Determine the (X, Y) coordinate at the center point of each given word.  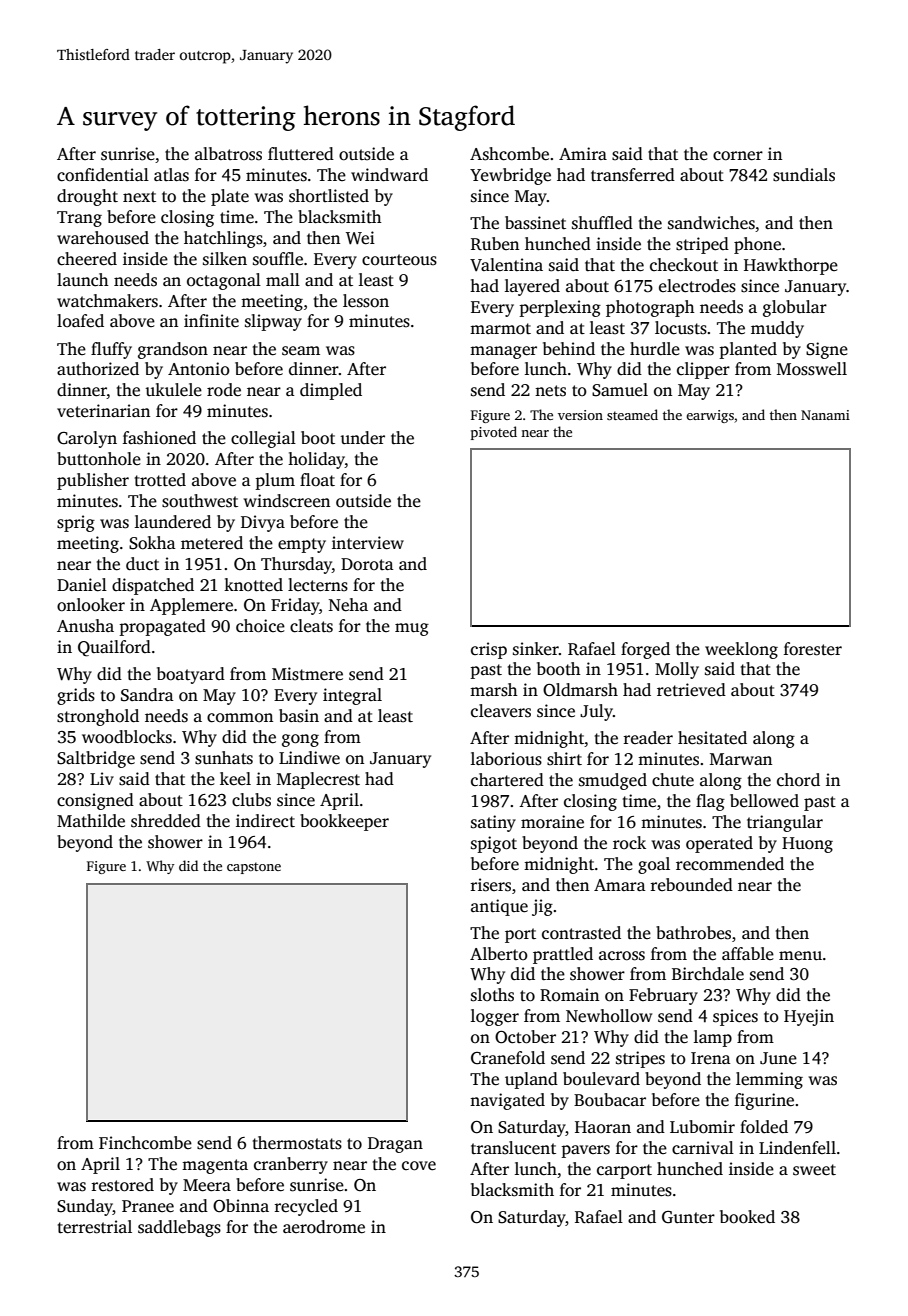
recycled (306, 1207)
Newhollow (609, 1016)
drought (87, 197)
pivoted (494, 433)
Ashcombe (509, 154)
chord (798, 780)
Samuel (620, 390)
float (317, 480)
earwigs (710, 416)
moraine (552, 822)
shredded (166, 821)
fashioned (159, 438)
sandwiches (711, 223)
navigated (507, 1101)
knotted (253, 585)
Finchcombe (145, 1142)
